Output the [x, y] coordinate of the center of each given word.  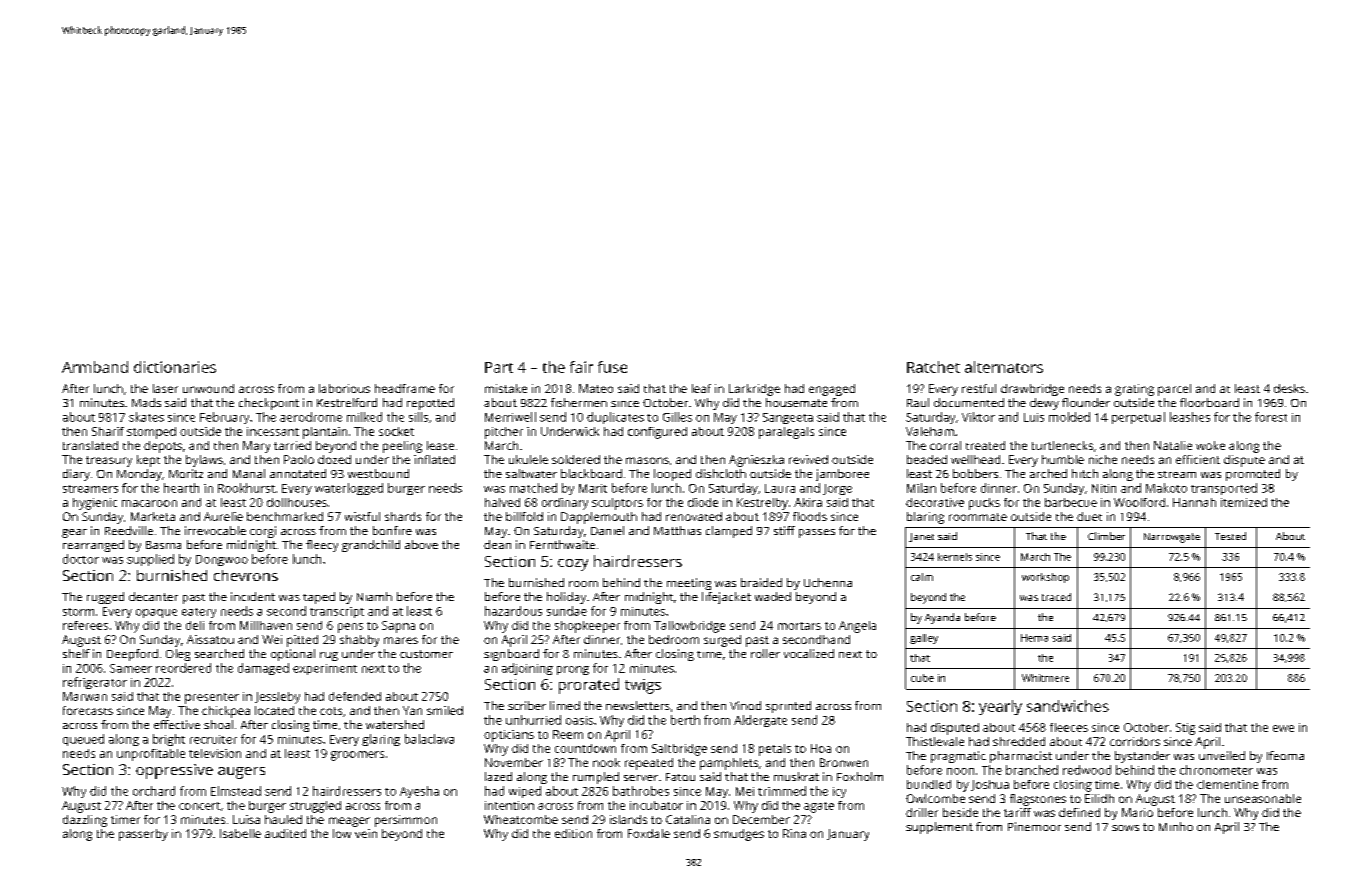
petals [775, 750]
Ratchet [933, 367]
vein [366, 833]
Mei [745, 791]
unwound [208, 388]
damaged [263, 669]
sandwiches [1068, 706]
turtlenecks [1062, 445]
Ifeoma [1285, 755]
